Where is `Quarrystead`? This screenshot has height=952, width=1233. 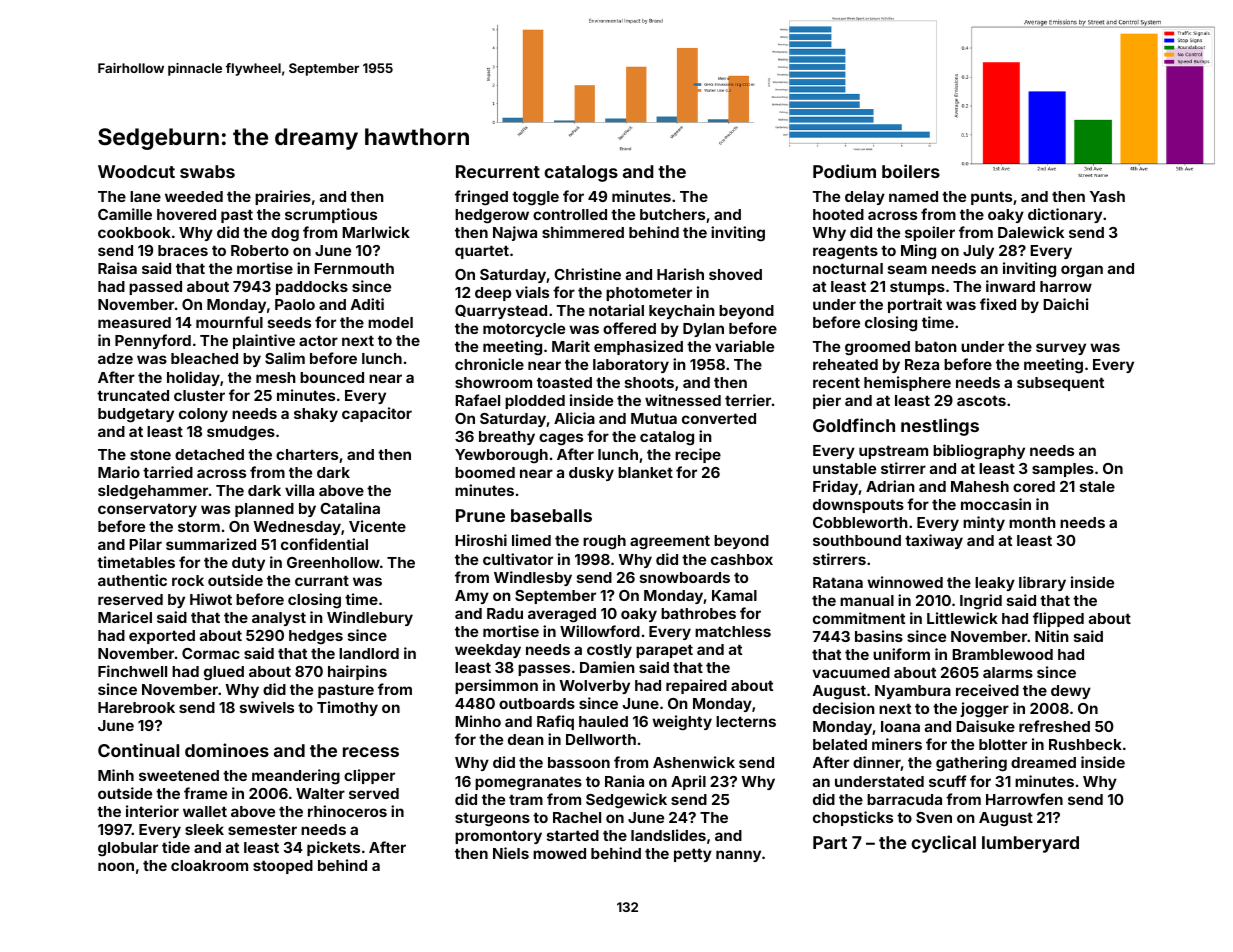
Quarrystead is located at coordinates (501, 312).
